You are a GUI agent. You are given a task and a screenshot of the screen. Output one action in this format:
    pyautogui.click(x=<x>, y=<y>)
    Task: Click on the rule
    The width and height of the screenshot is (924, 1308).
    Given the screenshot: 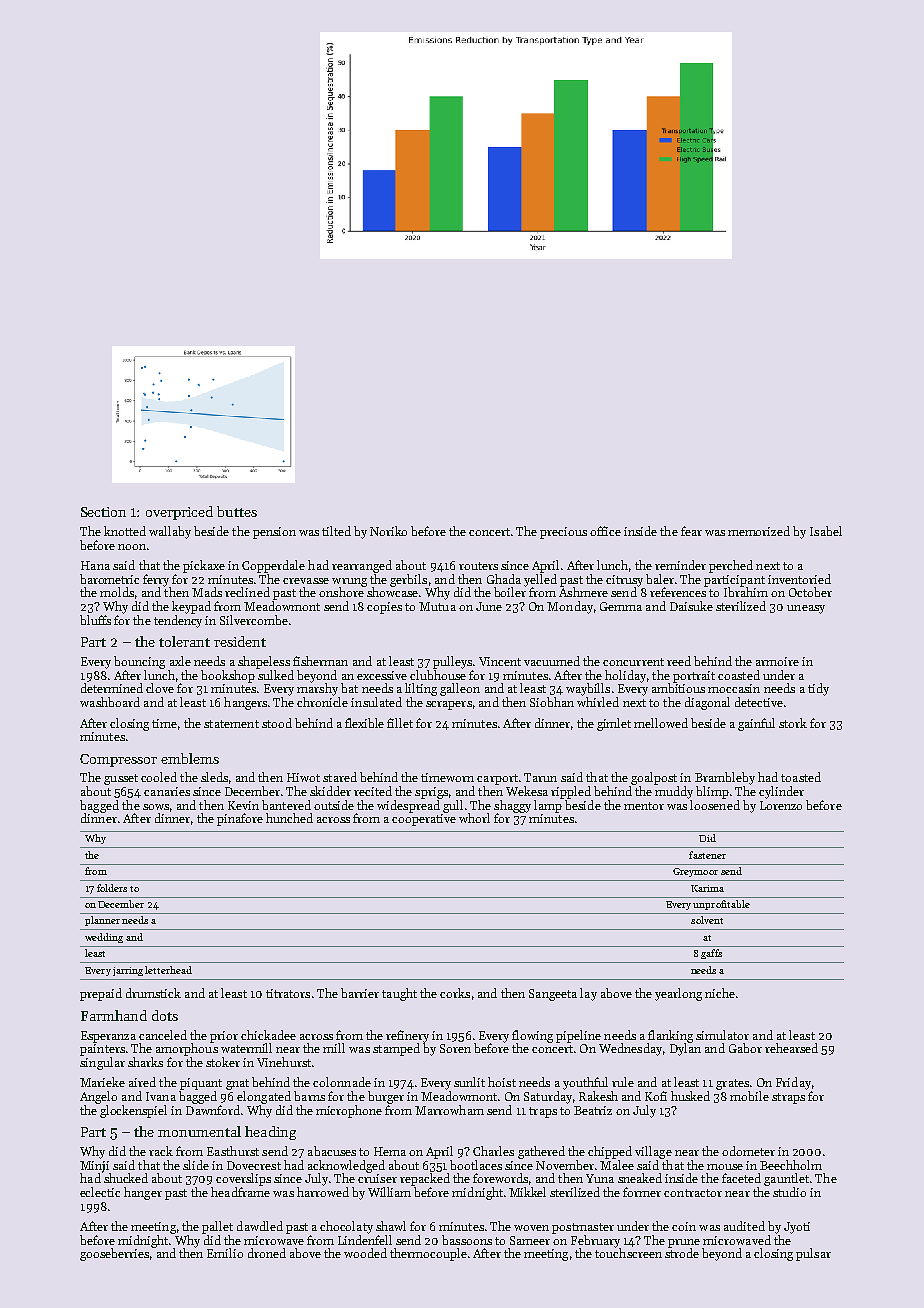 What is the action you would take?
    pyautogui.click(x=623, y=1082)
